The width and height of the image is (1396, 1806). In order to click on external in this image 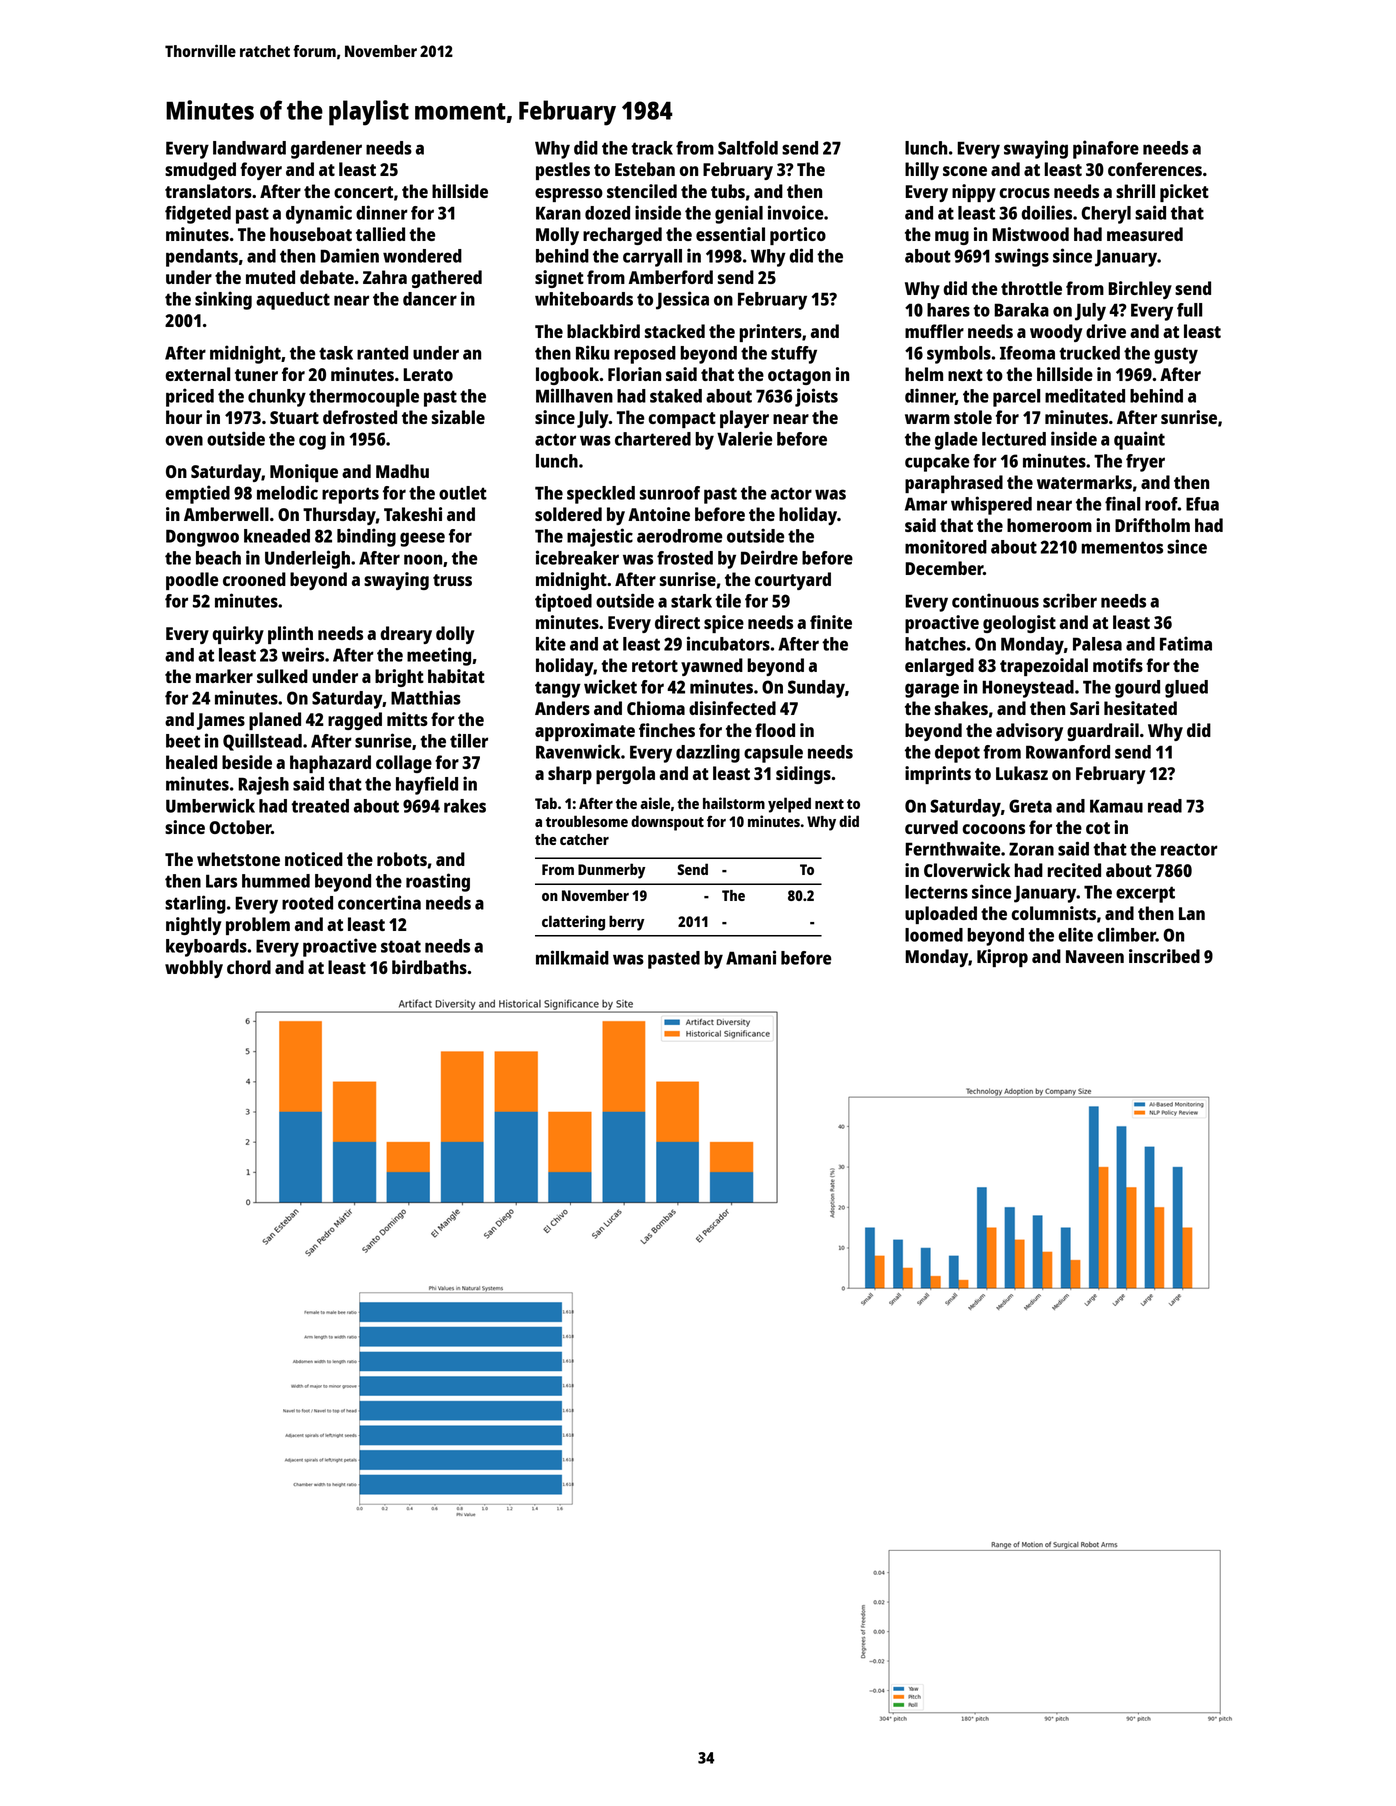, I will do `click(197, 374)`.
